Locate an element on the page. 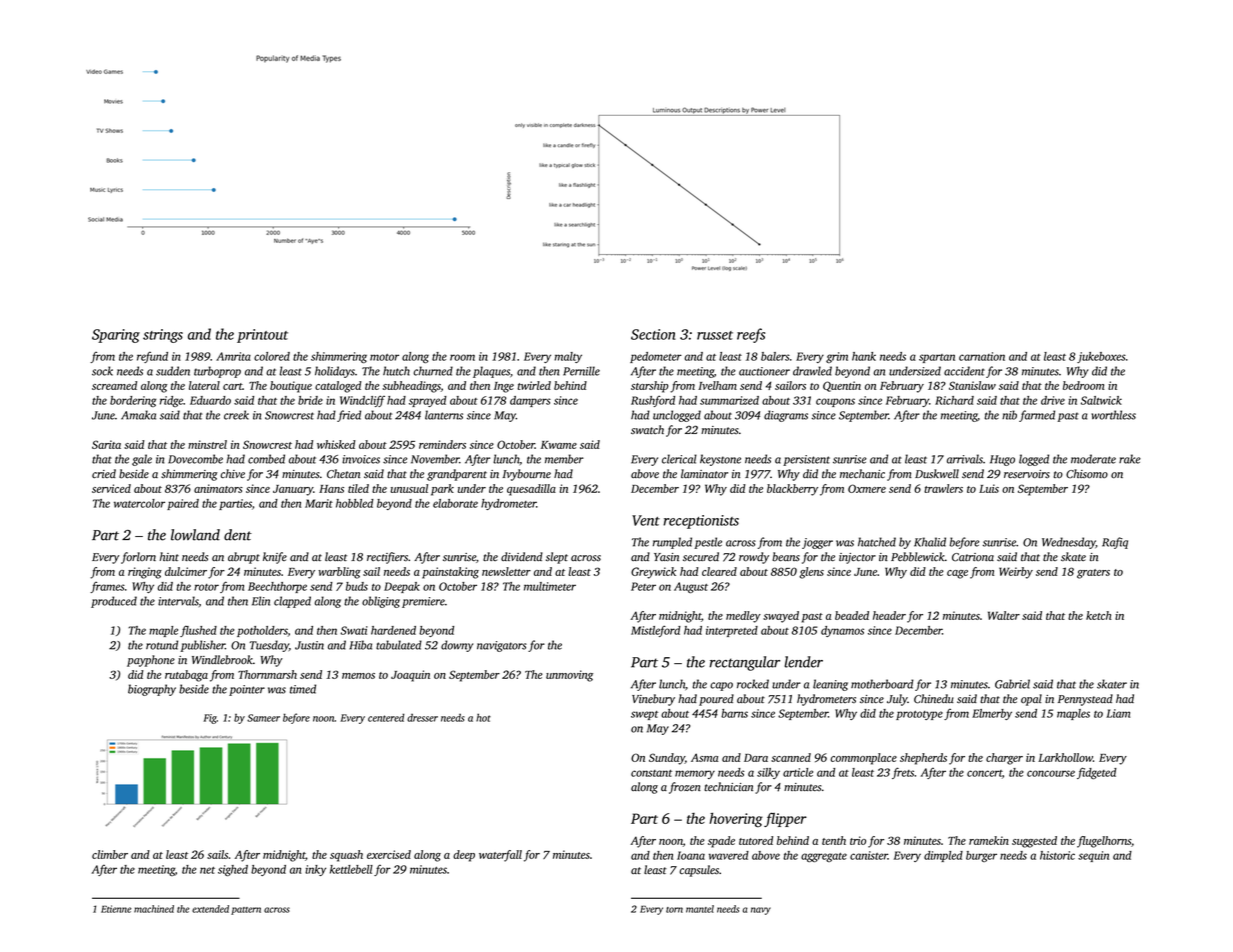 The width and height of the page is (1233, 952). jukeboxes is located at coordinates (1101, 357).
